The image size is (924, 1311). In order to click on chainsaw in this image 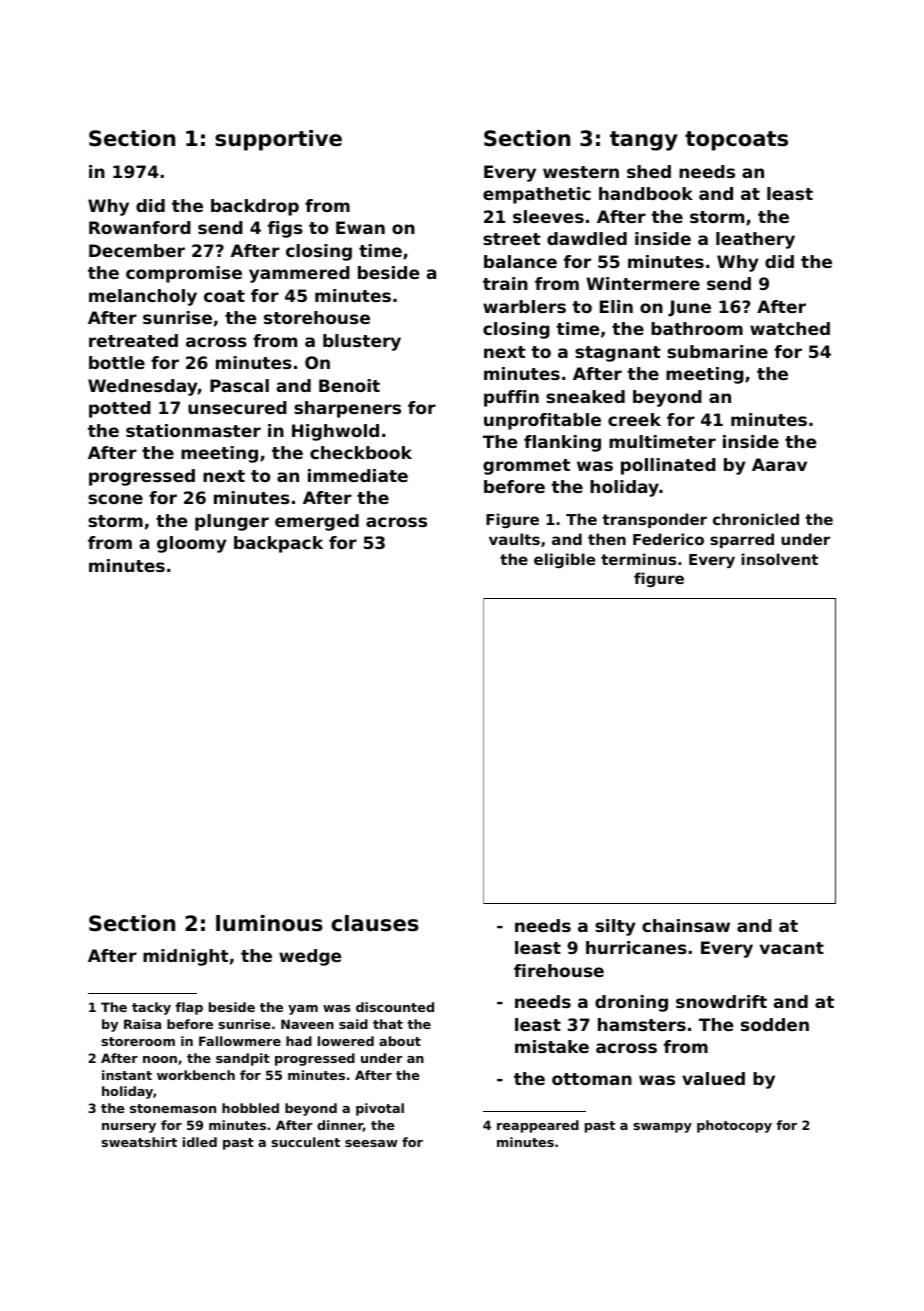, I will do `click(686, 925)`.
